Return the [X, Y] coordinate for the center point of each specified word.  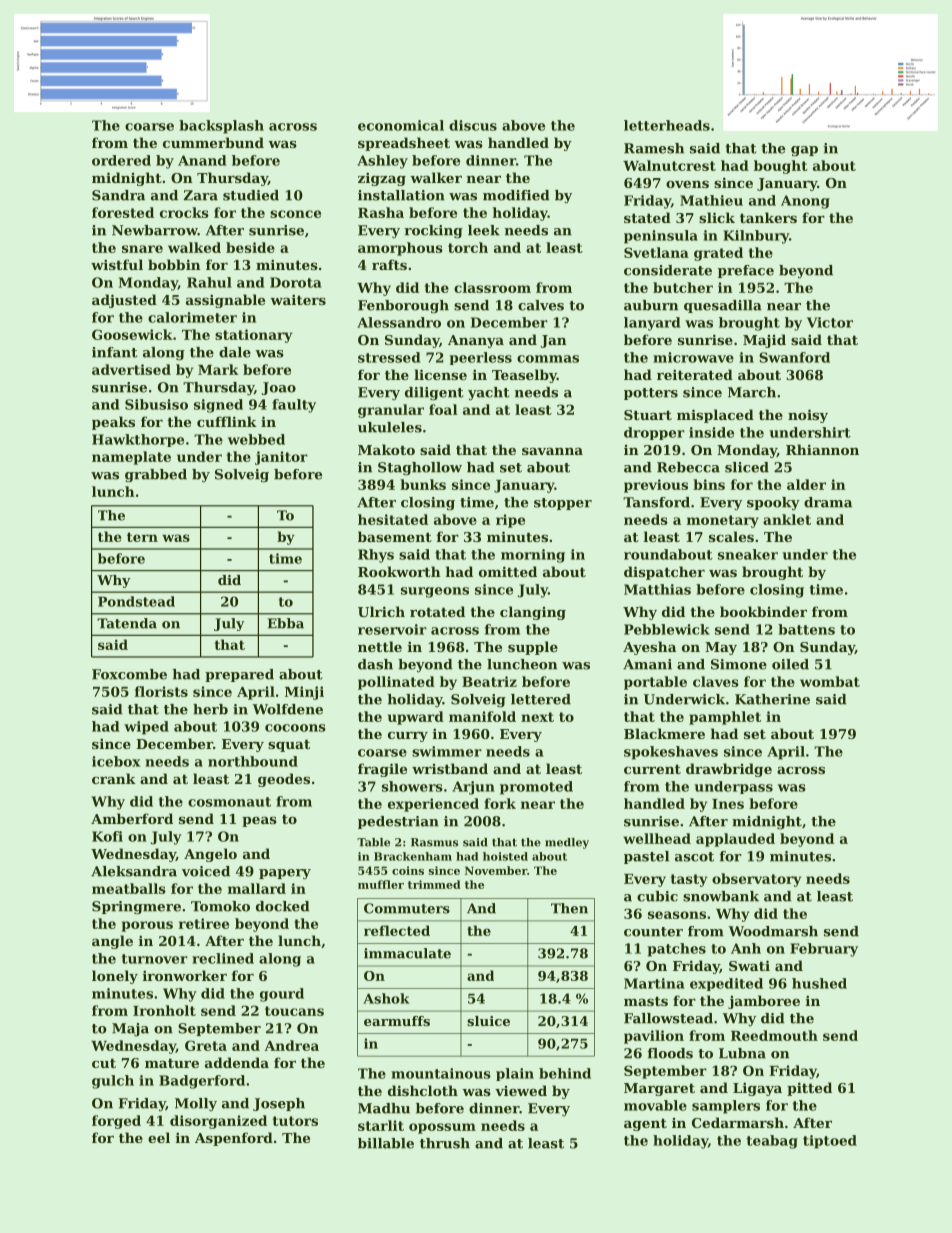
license [440, 374]
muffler [381, 884]
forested [123, 212]
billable [386, 1143]
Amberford [132, 818]
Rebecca [688, 467]
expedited [726, 984]
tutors [295, 1121]
